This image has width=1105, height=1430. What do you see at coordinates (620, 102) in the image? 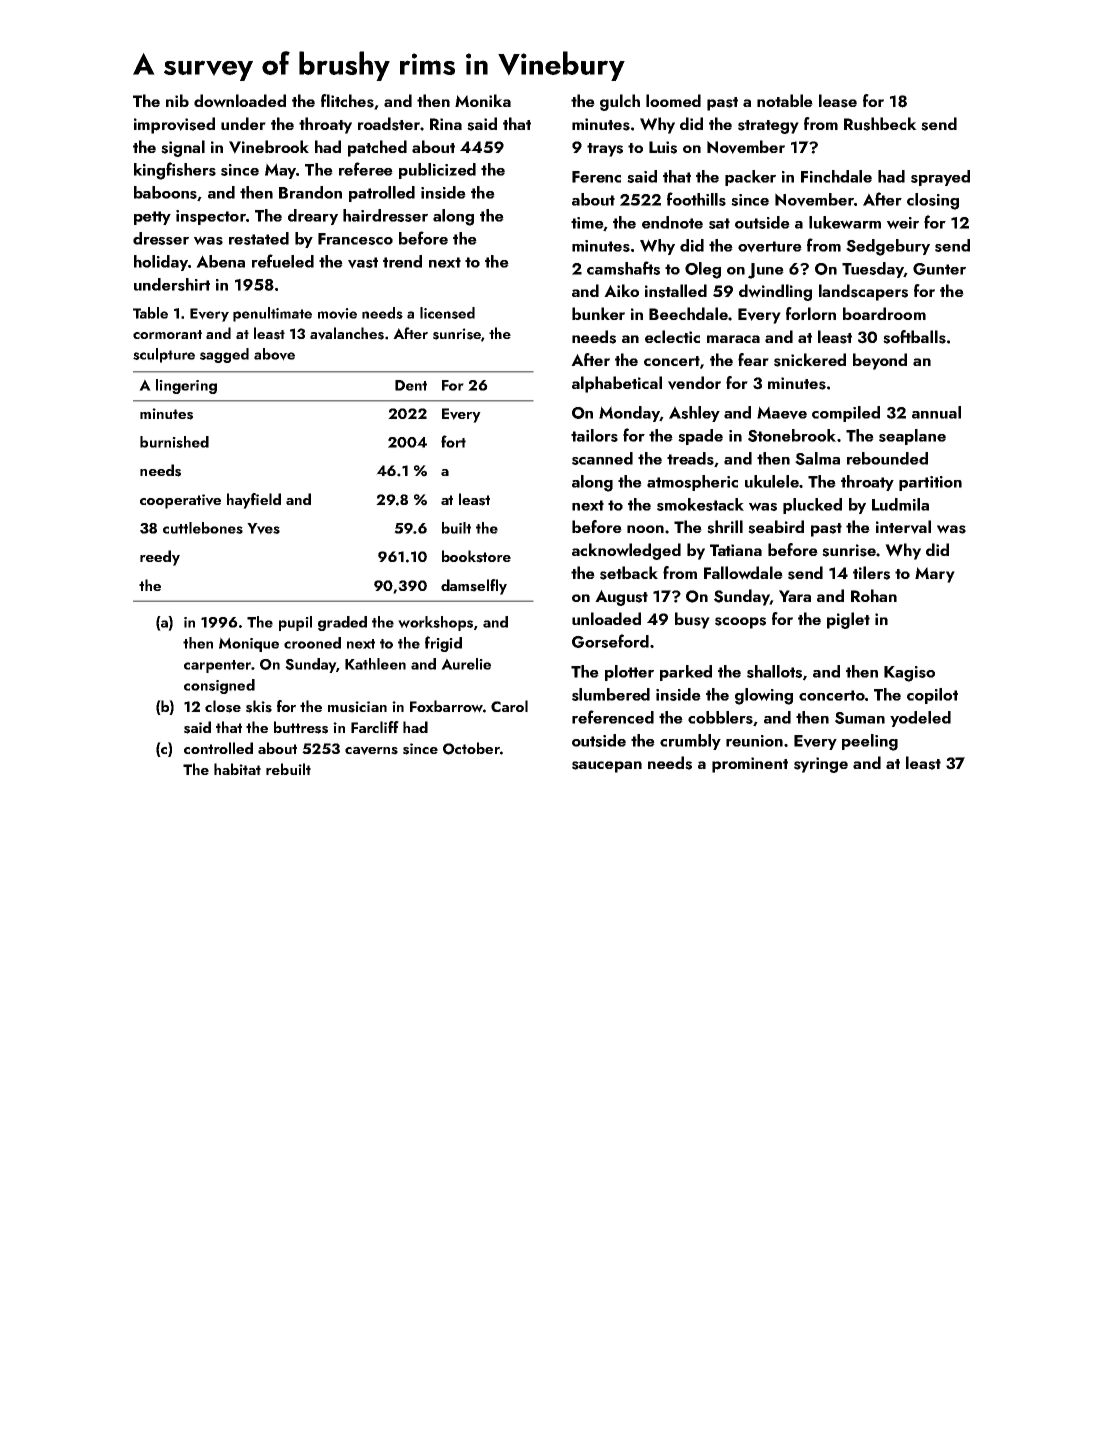
I see `gulch` at bounding box center [620, 102].
